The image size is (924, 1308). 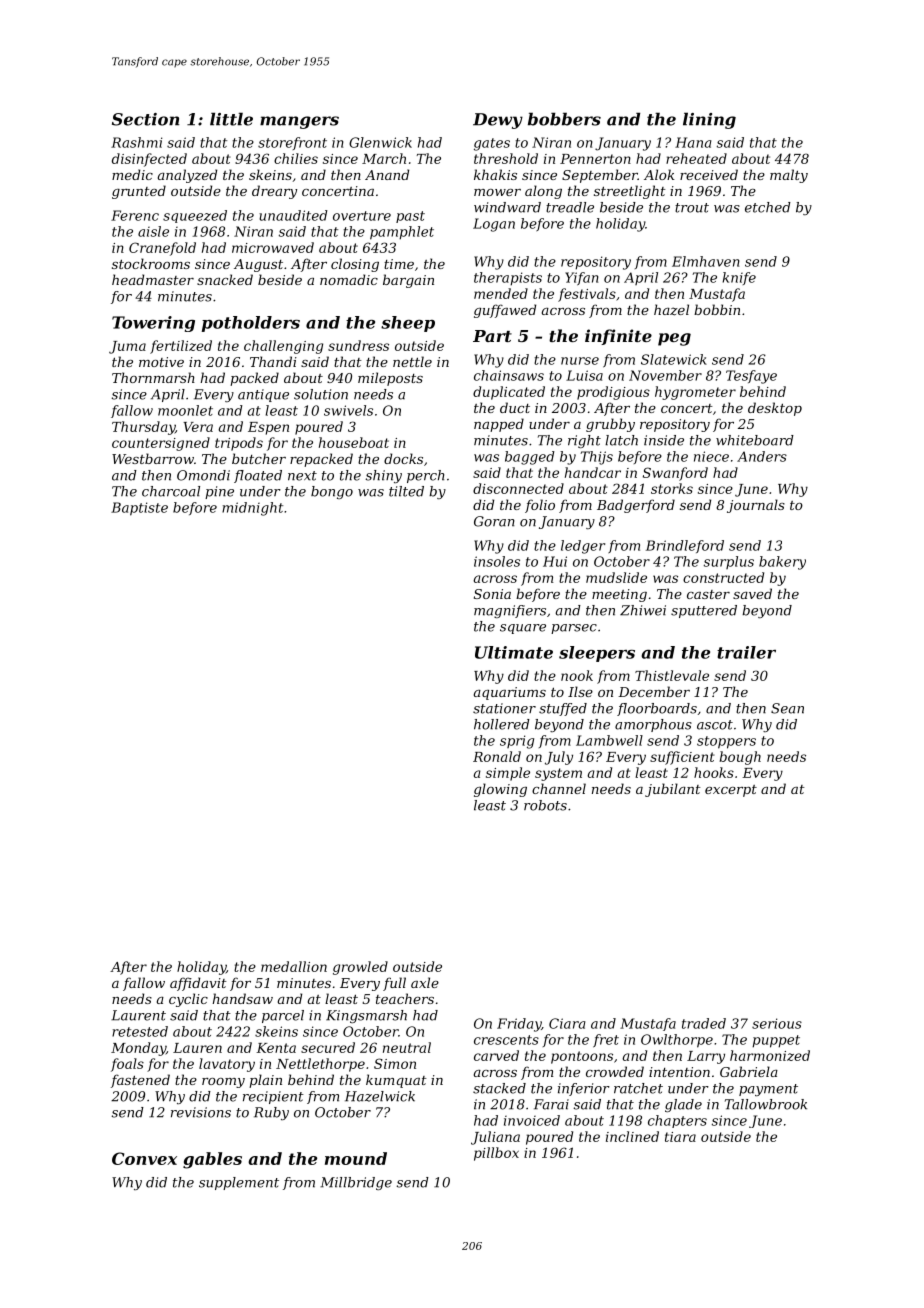 I want to click on desktop, so click(x=775, y=409).
